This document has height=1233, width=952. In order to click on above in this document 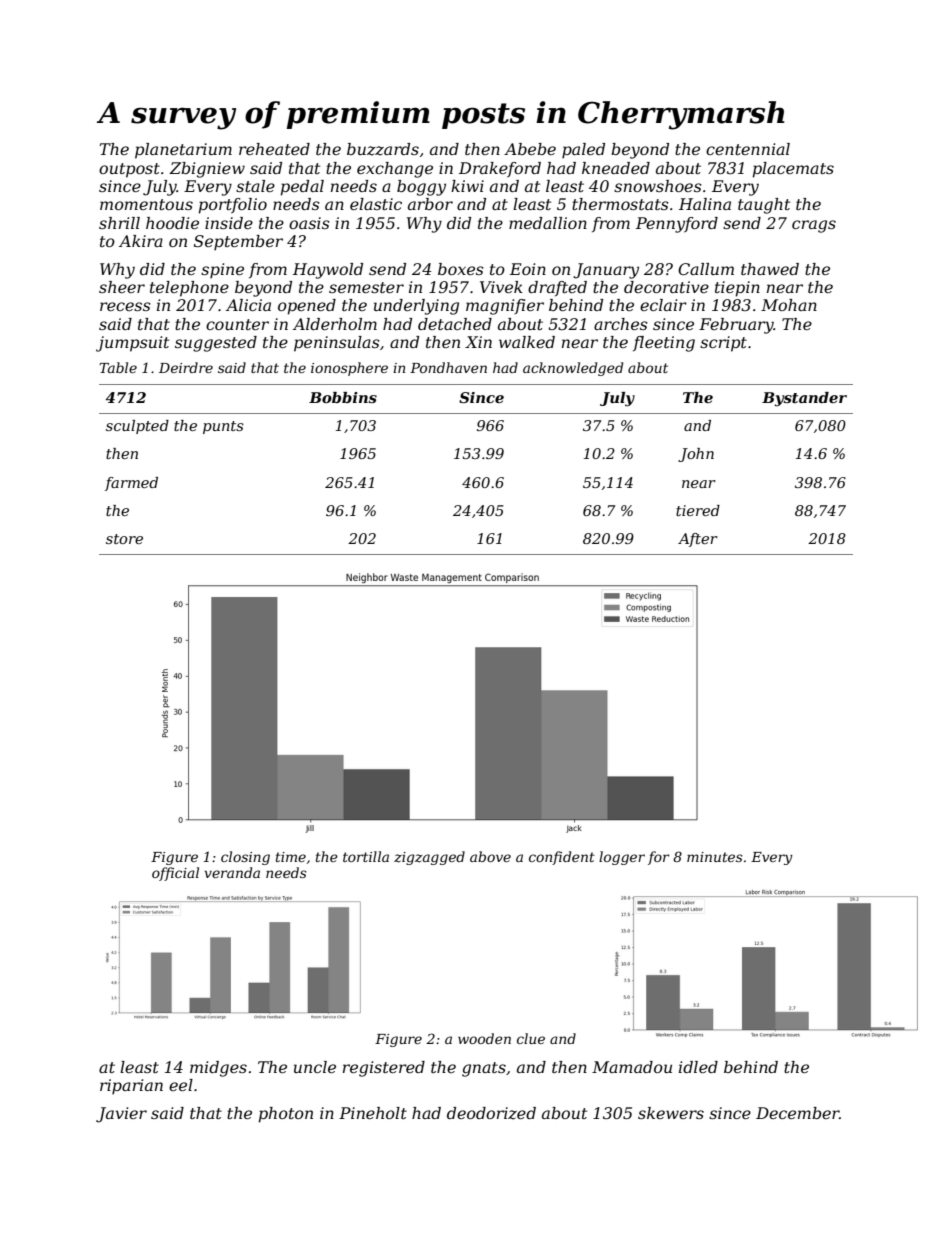, I will do `click(490, 856)`.
